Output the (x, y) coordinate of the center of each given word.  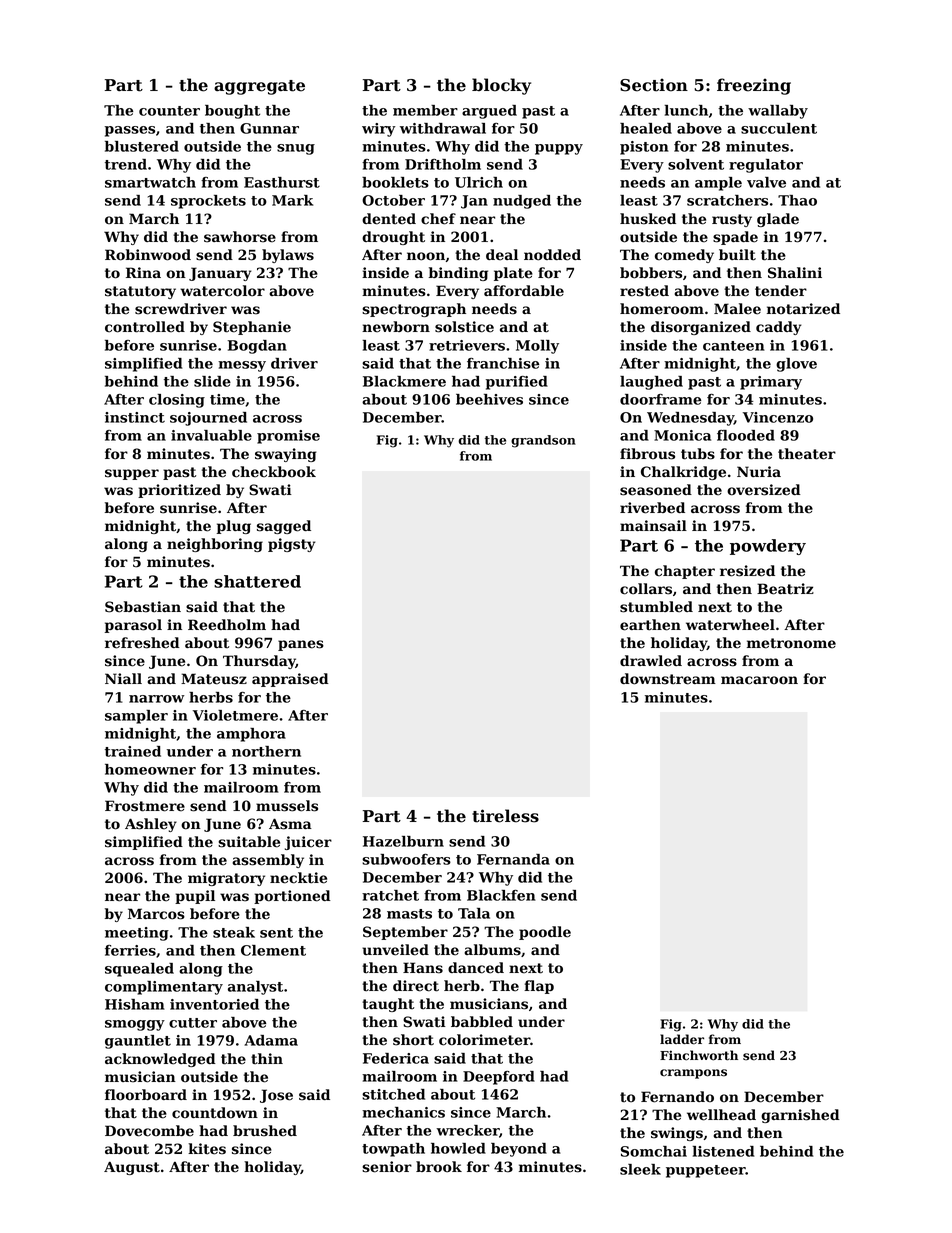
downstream (668, 679)
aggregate (259, 87)
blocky (501, 86)
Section (654, 85)
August (132, 1168)
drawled (651, 661)
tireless (505, 816)
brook (439, 1167)
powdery (768, 547)
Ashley (151, 825)
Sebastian (143, 607)
